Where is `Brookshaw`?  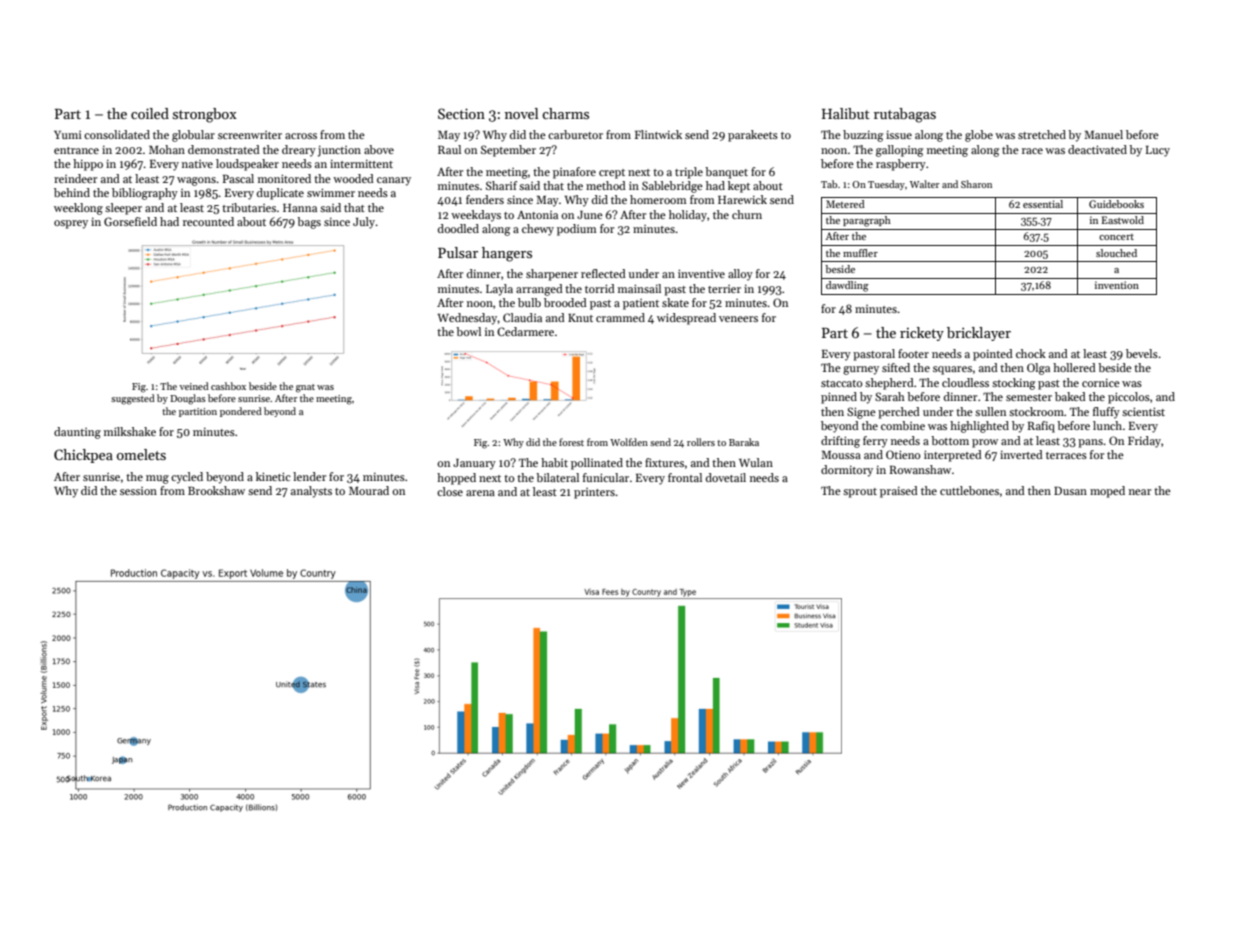
Brookshaw is located at coordinates (216, 490).
